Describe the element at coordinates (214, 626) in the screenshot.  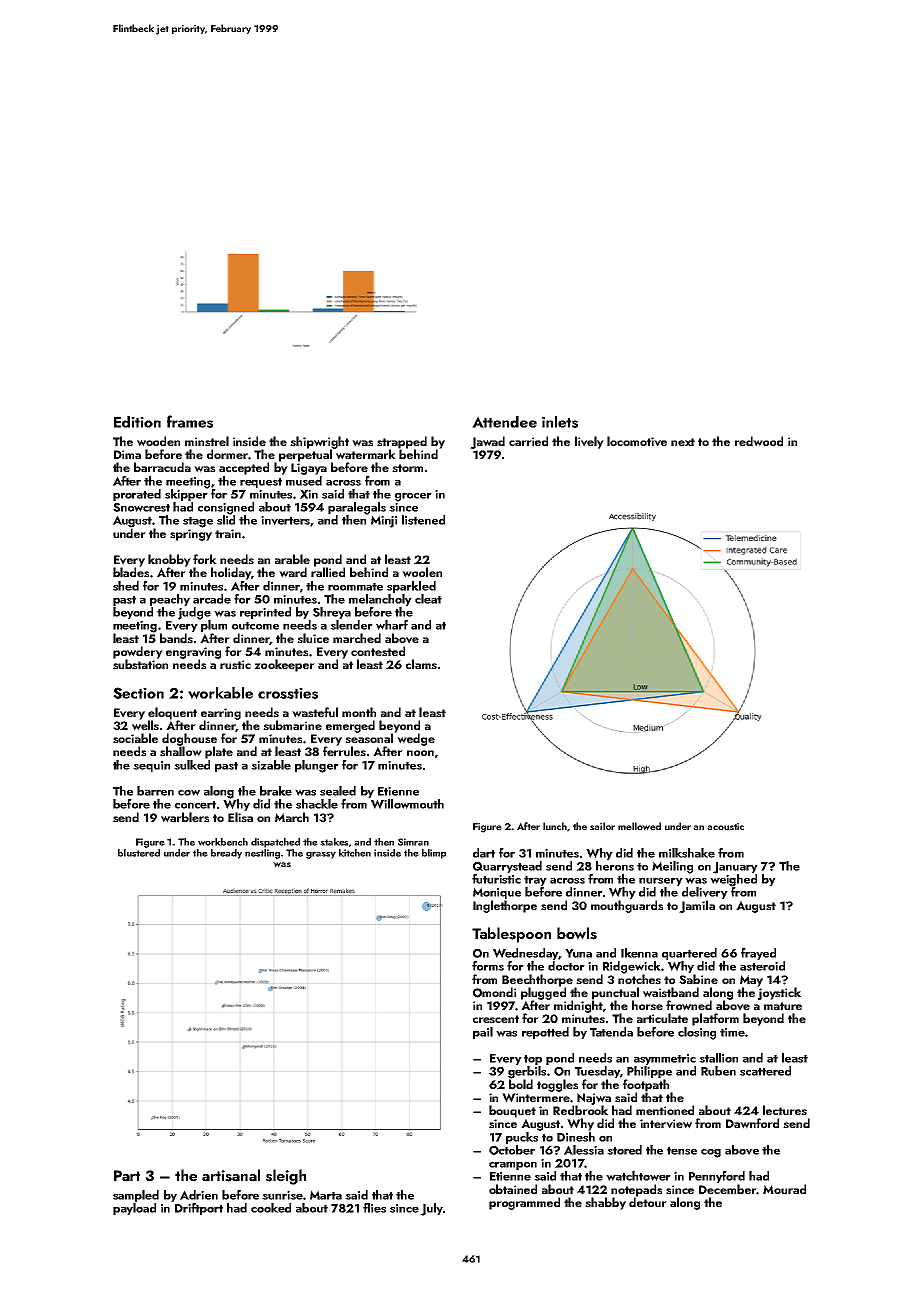
I see `plum` at that location.
